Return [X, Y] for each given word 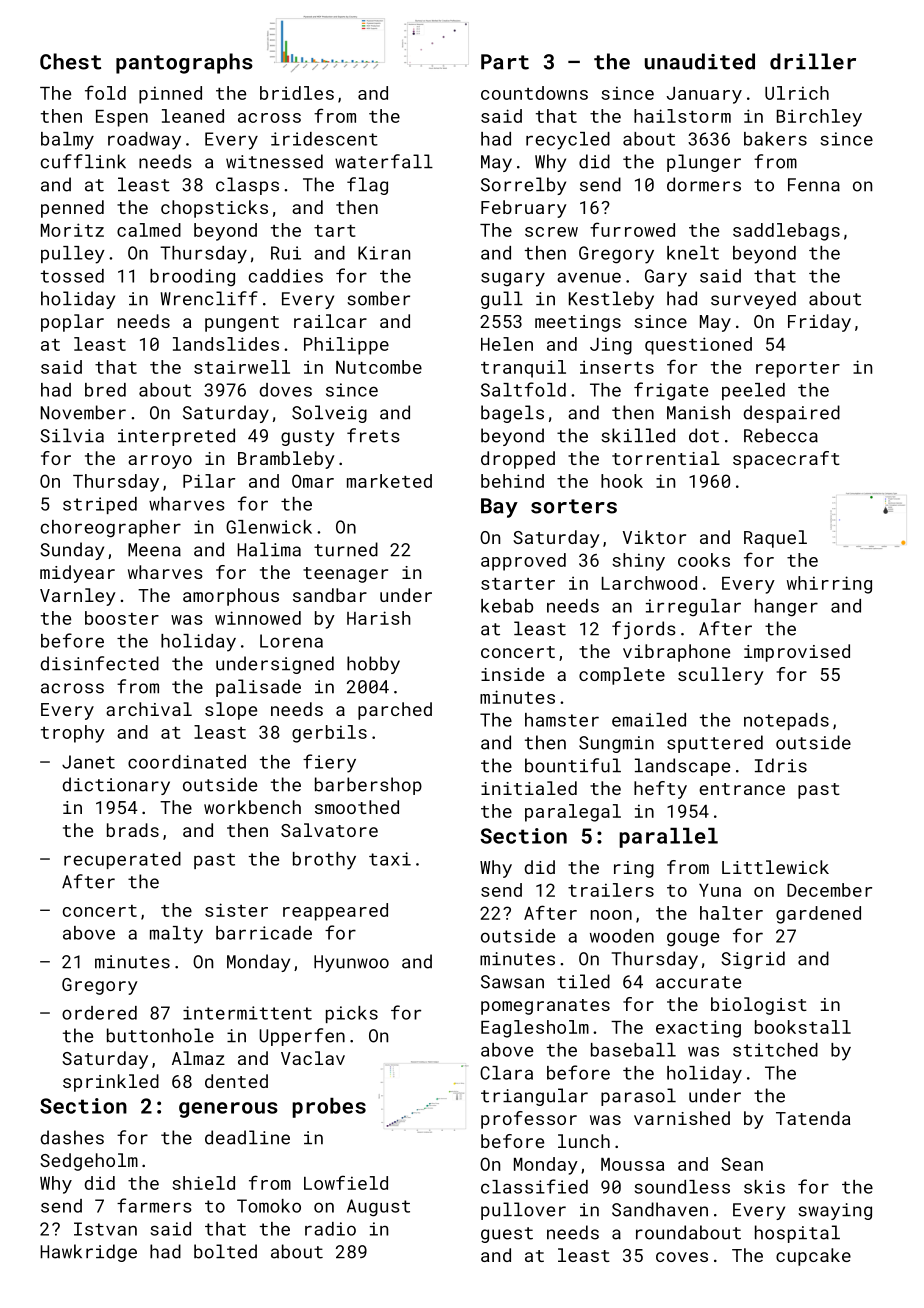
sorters [574, 506]
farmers [154, 1205]
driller [813, 61]
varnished [682, 1118]
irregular [693, 608]
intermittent [247, 1013]
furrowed [632, 229]
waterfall [384, 161]
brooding [192, 278]
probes [329, 1108]
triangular [534, 1097]
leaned [193, 116]
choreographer [111, 529]
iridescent [324, 139]
